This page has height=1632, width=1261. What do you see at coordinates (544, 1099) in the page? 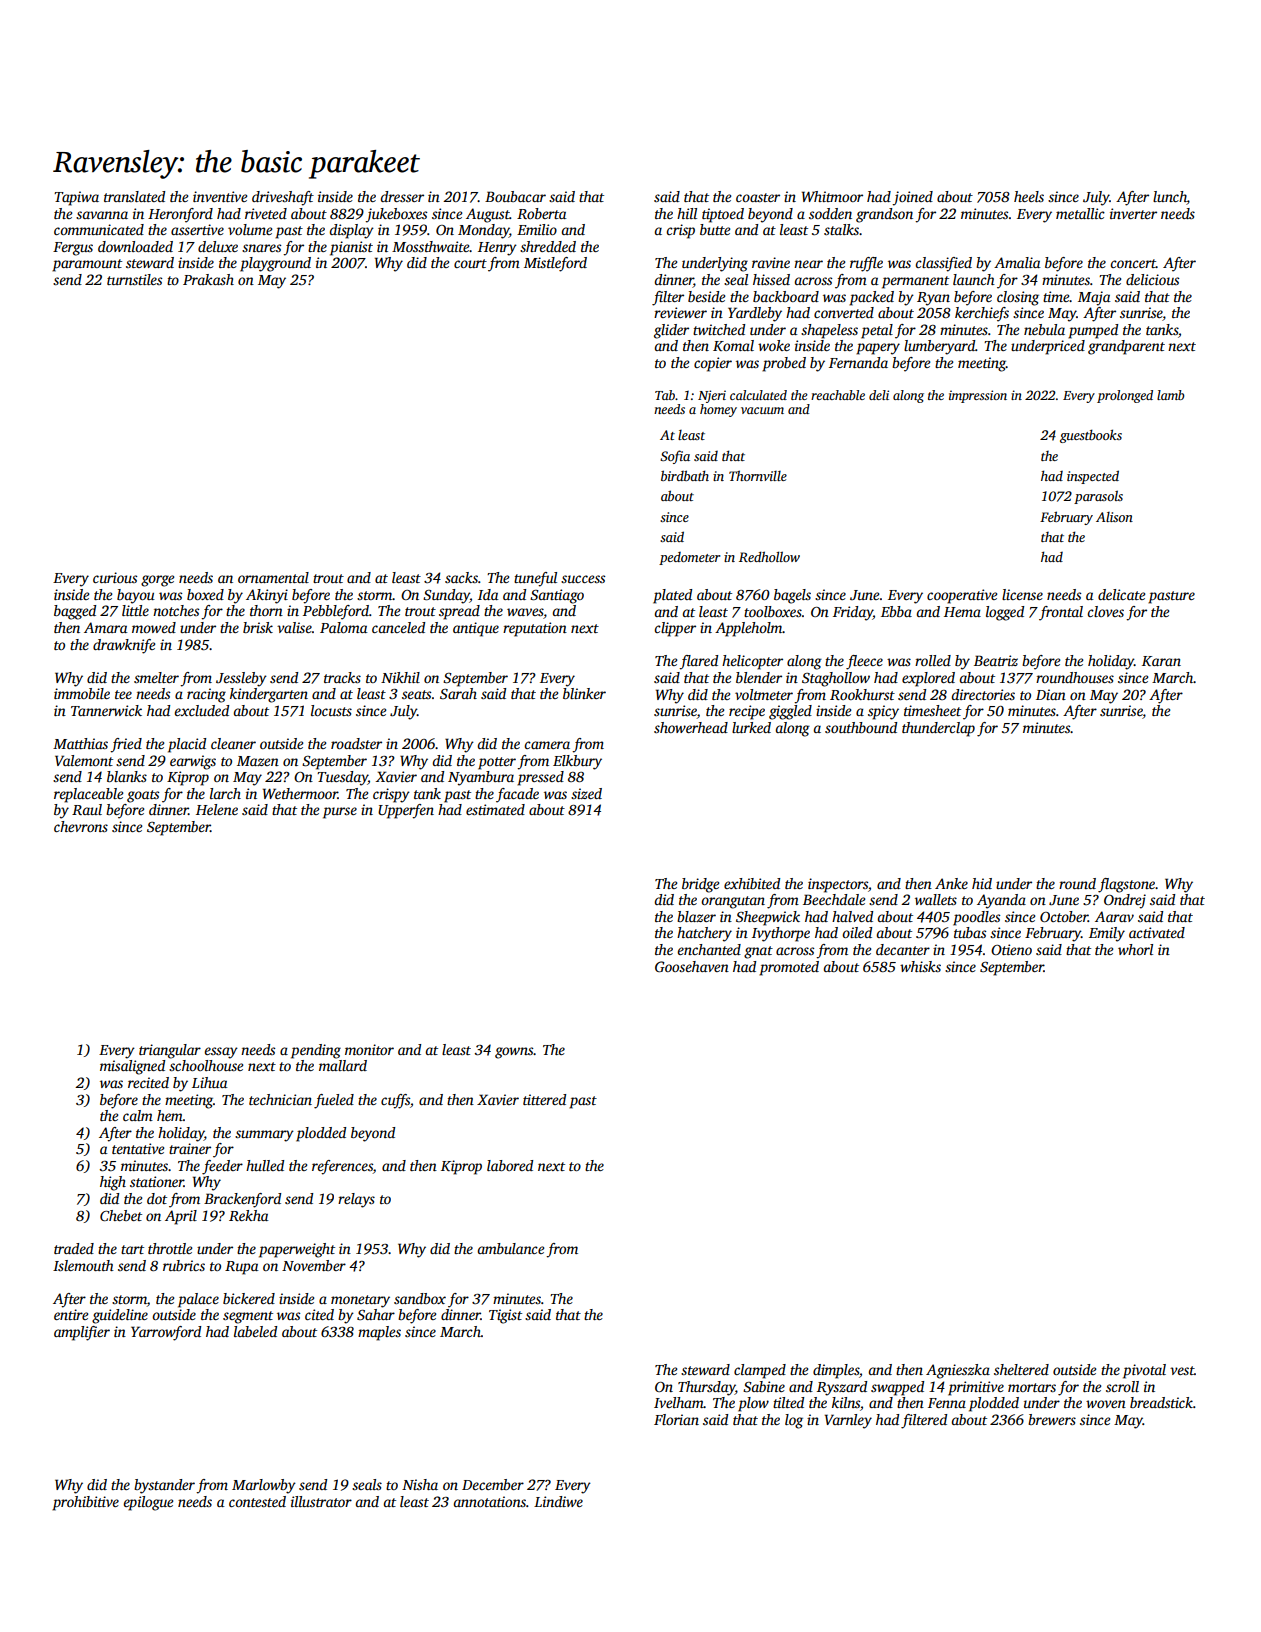
I see `tittered` at bounding box center [544, 1099].
